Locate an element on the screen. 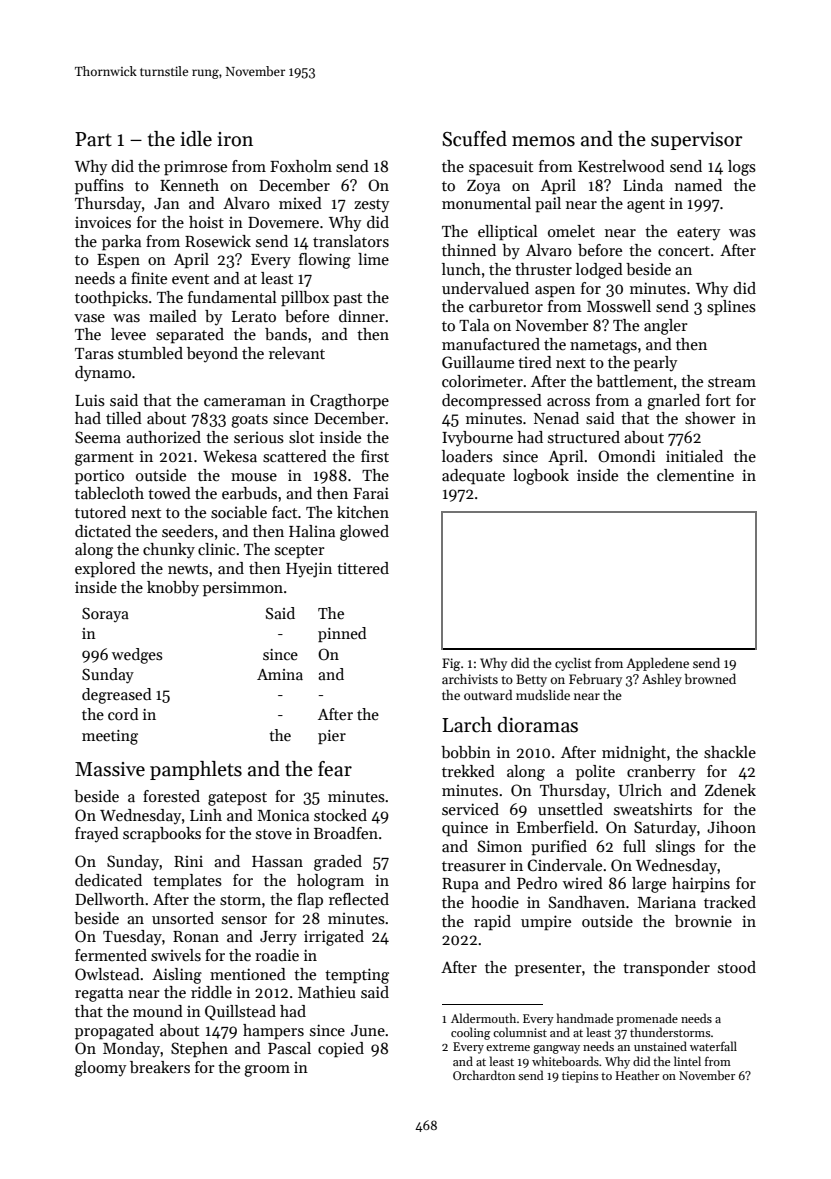  frayed is located at coordinates (97, 835).
